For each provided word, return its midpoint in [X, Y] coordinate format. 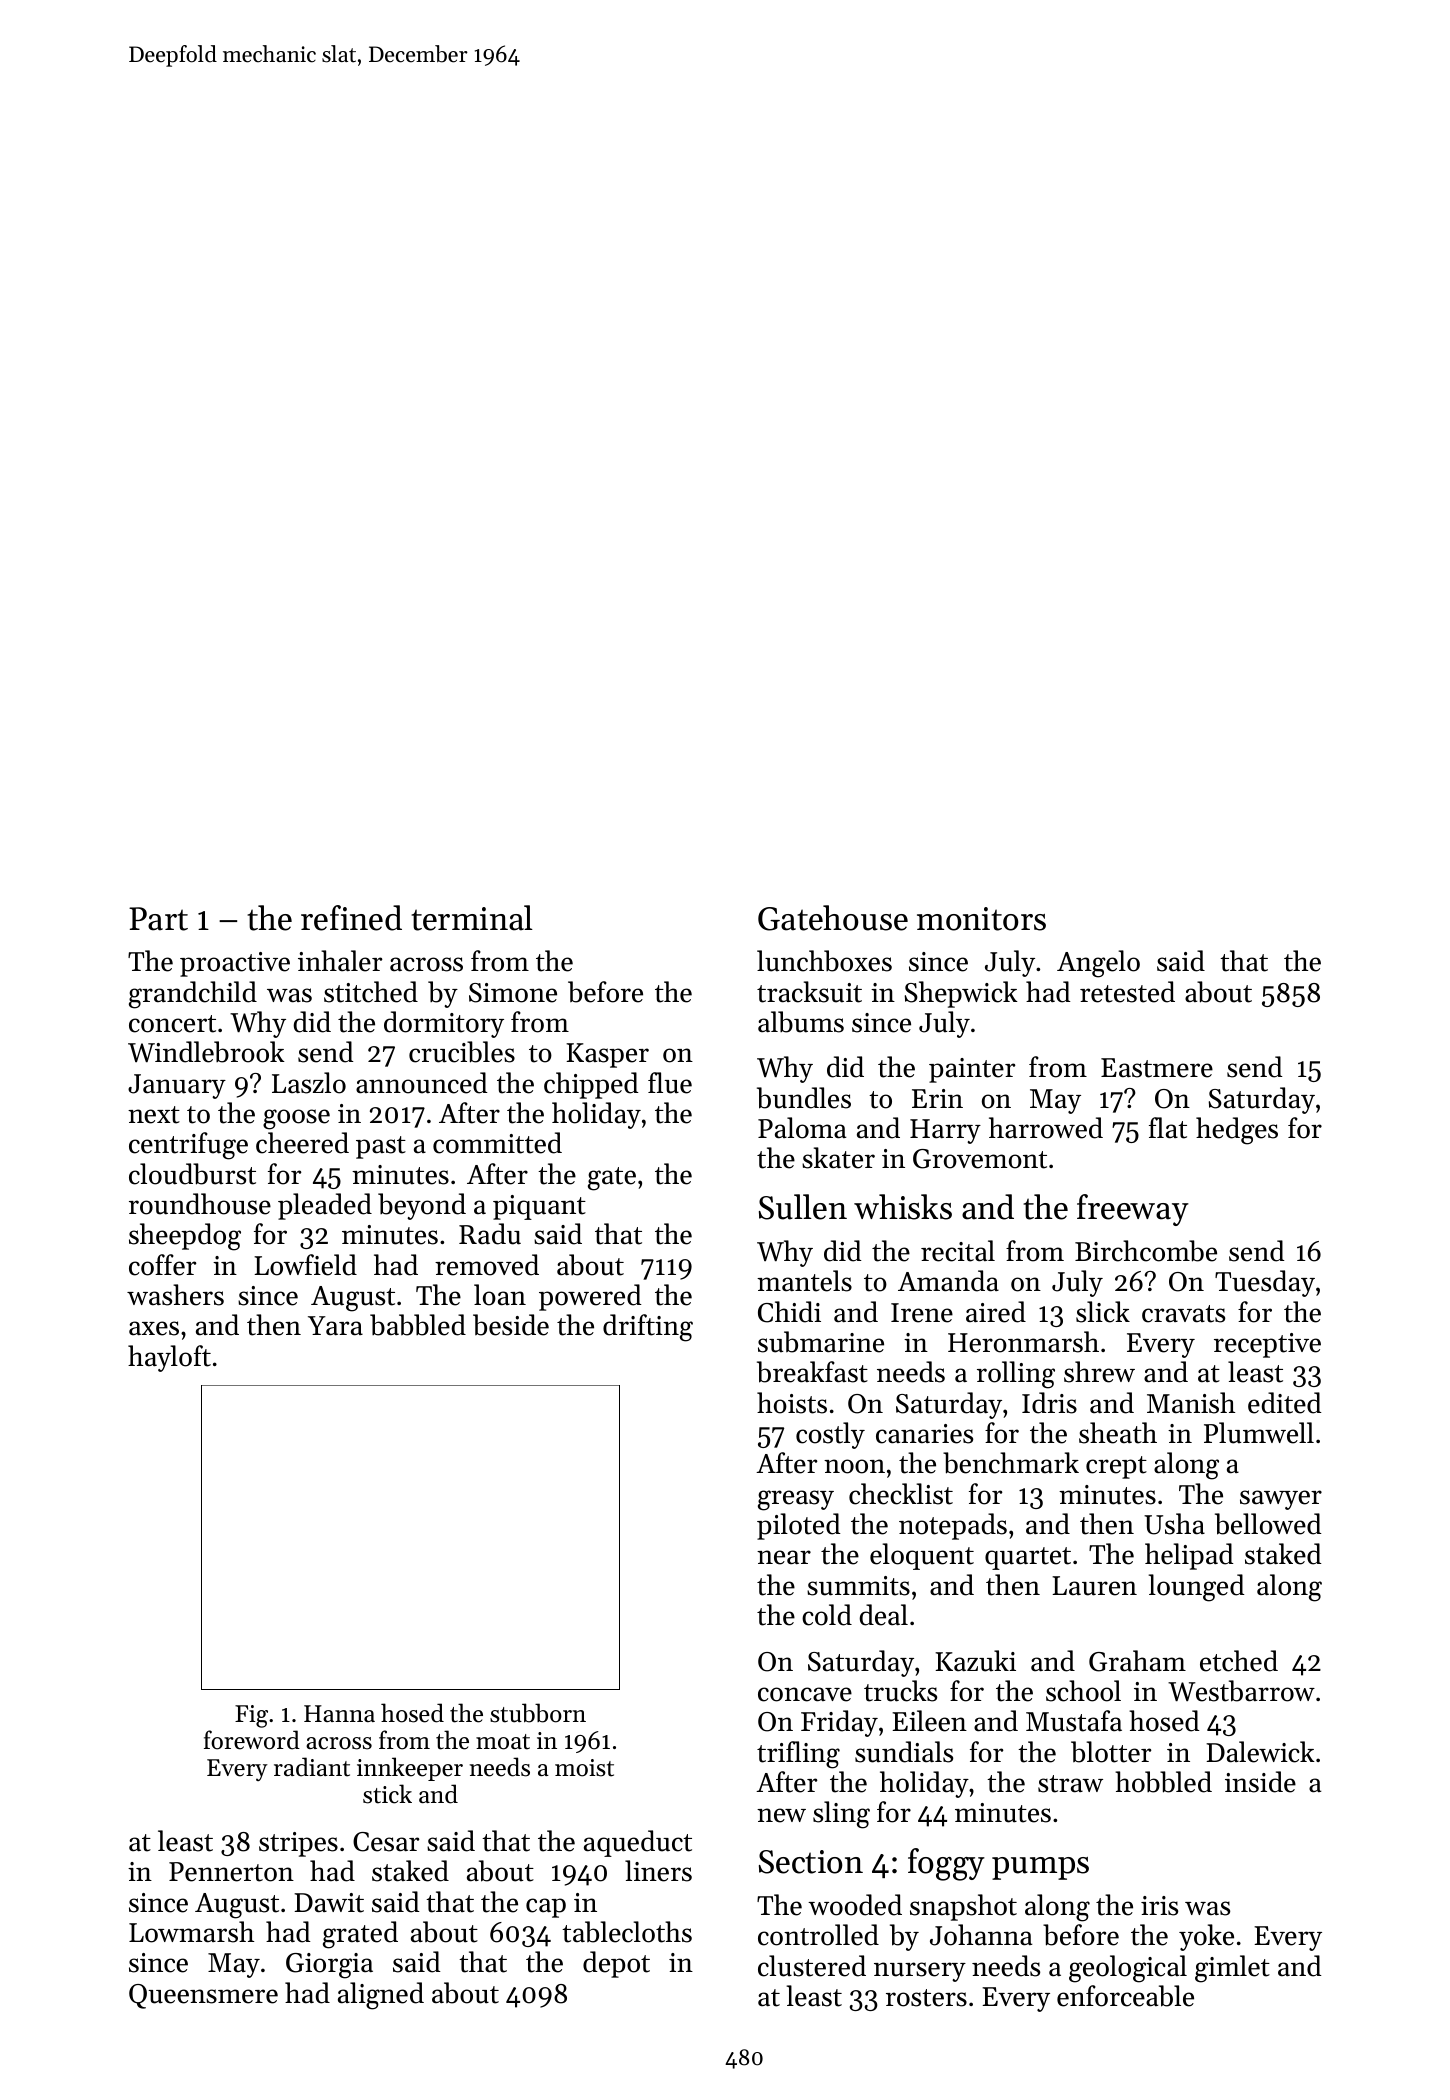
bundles [804, 1098]
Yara [335, 1326]
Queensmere [203, 1996]
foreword [252, 1740]
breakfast [812, 1372]
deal [883, 1615]
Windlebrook [206, 1052]
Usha [1174, 1524]
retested [1127, 992]
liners [658, 1871]
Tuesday [1265, 1283]
